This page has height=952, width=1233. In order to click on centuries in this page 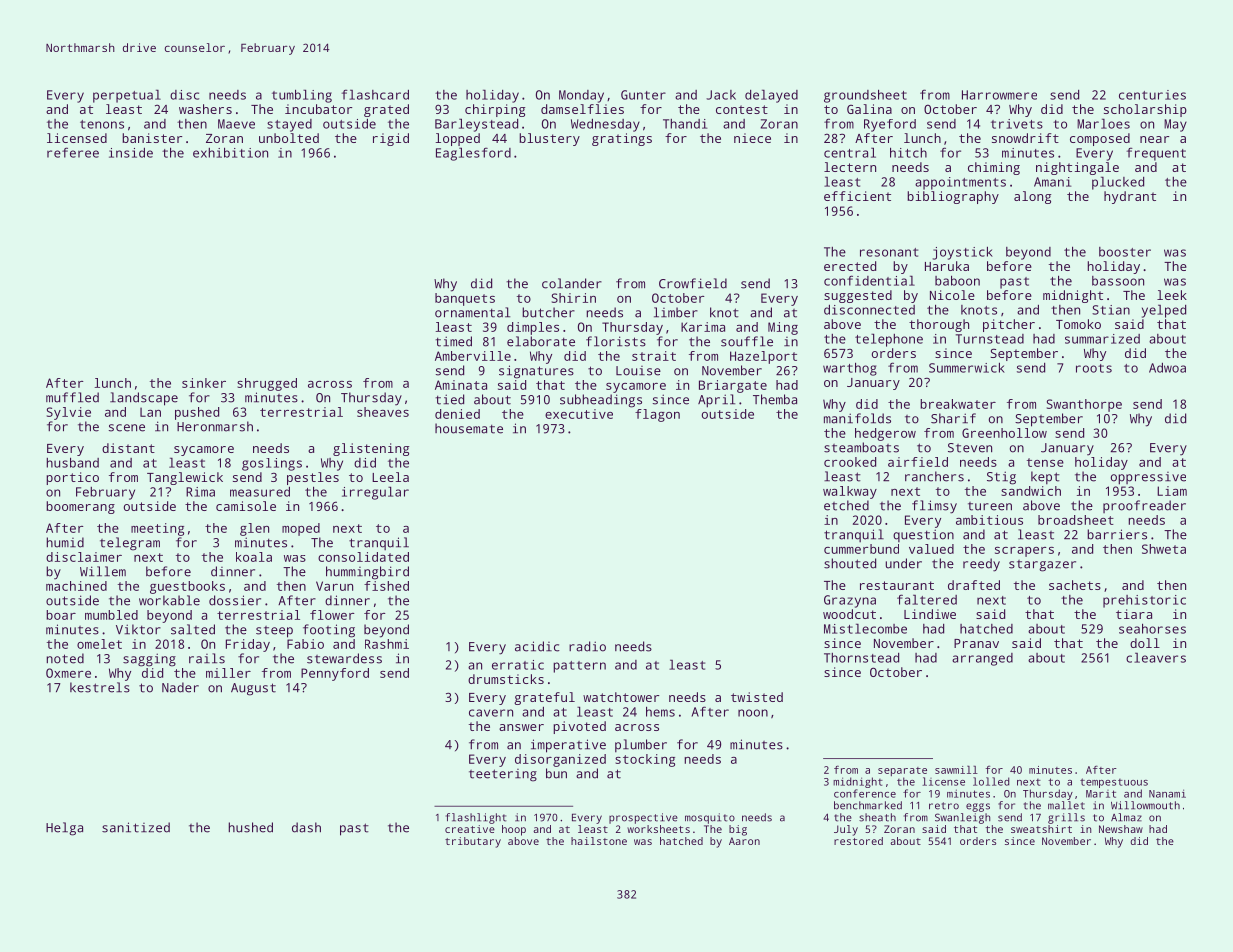, I will do `click(1152, 95)`.
